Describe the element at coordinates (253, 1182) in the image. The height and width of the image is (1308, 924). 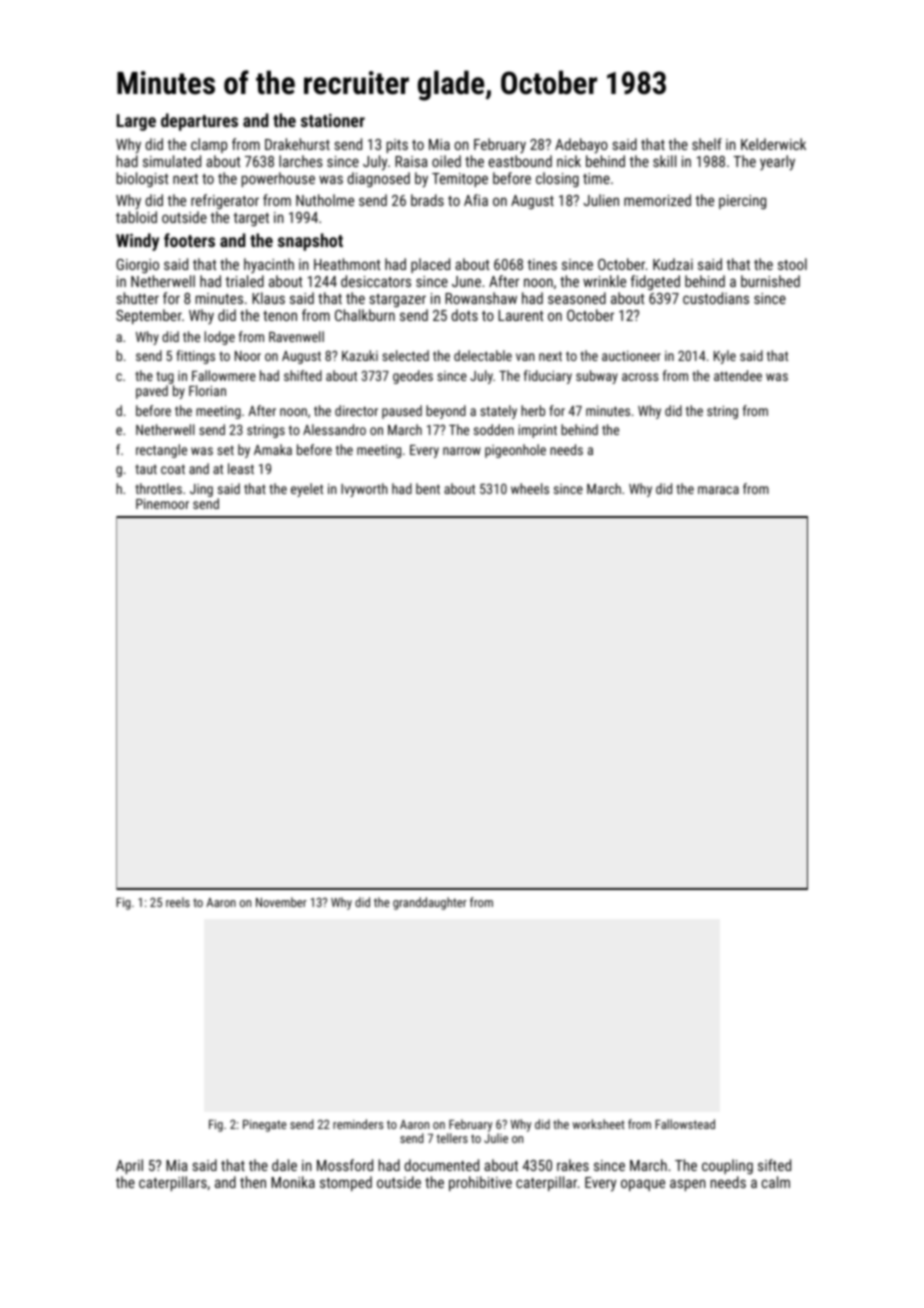
I see `then` at that location.
